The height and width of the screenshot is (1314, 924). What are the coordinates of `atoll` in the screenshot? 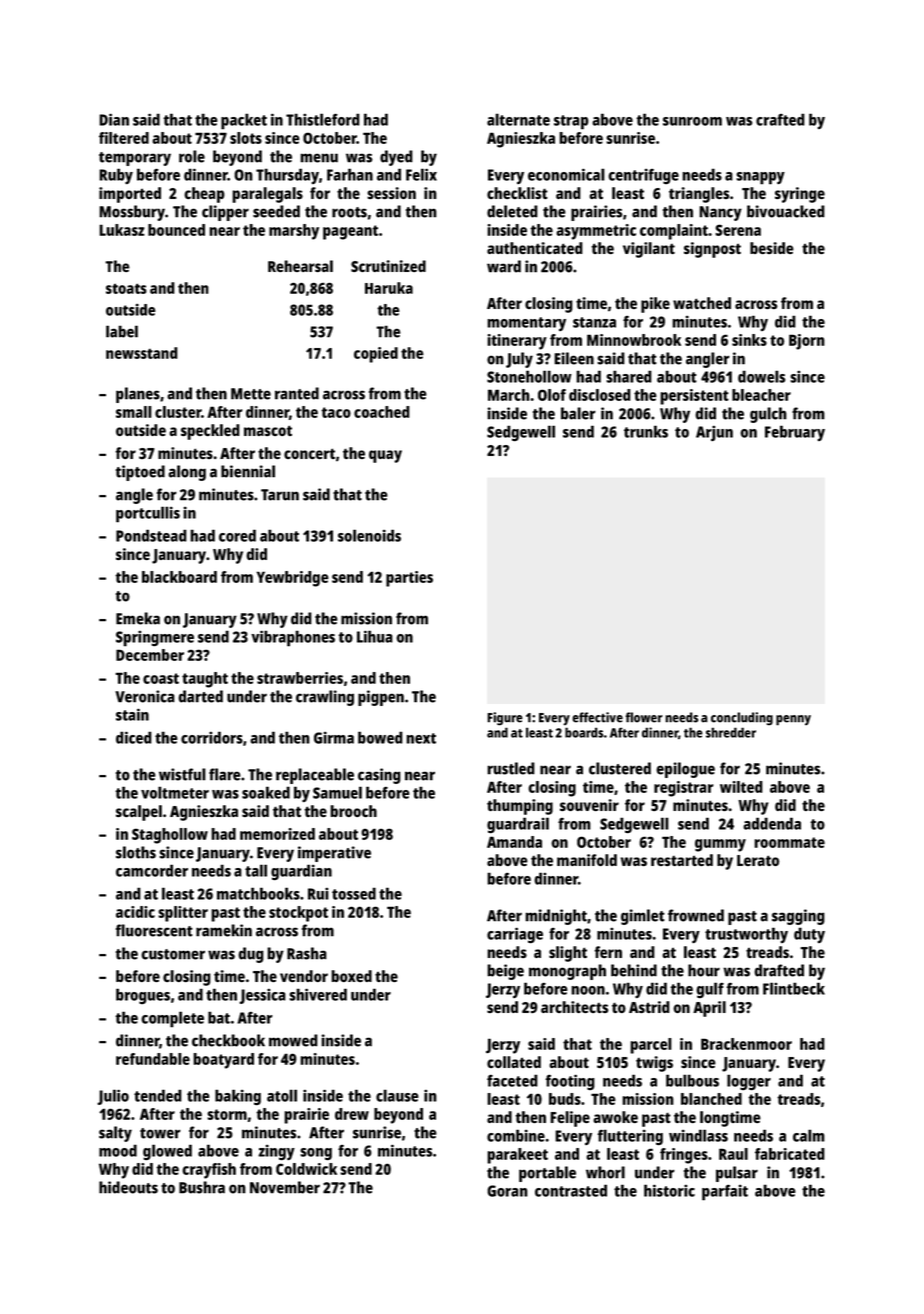 It's located at (282, 1095).
